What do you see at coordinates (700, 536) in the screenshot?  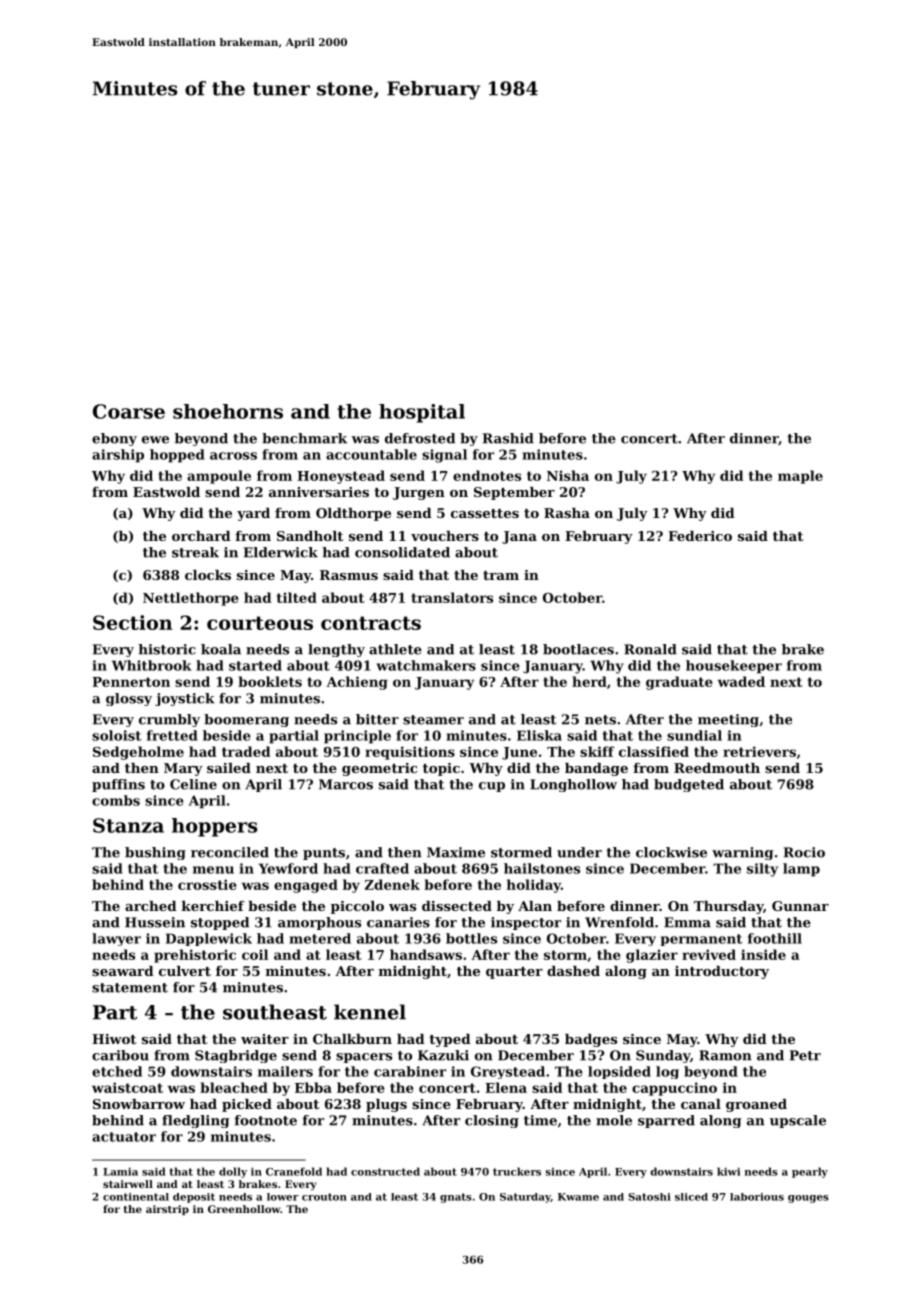 I see `Federico` at bounding box center [700, 536].
